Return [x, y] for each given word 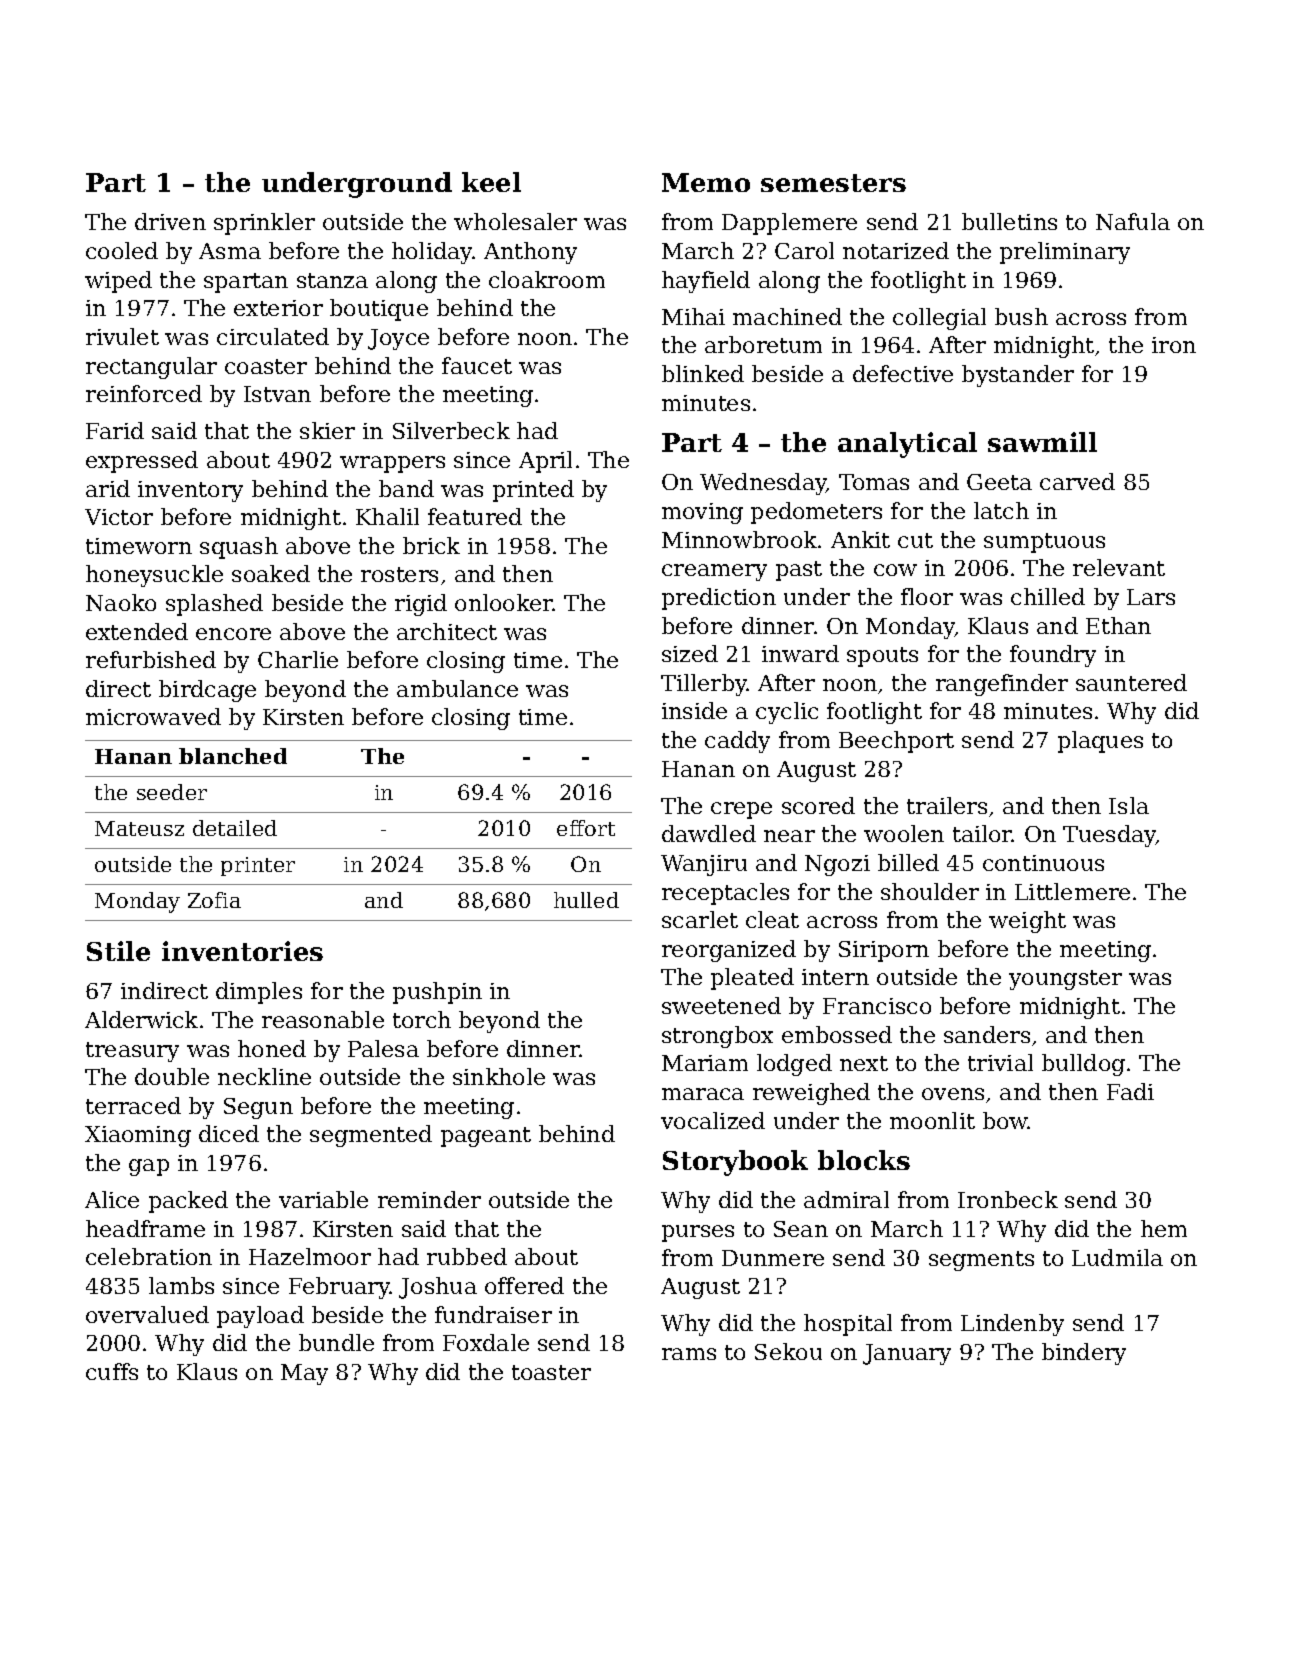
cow [895, 570]
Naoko [121, 602]
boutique [379, 310]
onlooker [504, 602]
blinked [703, 373]
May [304, 1374]
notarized [896, 250]
